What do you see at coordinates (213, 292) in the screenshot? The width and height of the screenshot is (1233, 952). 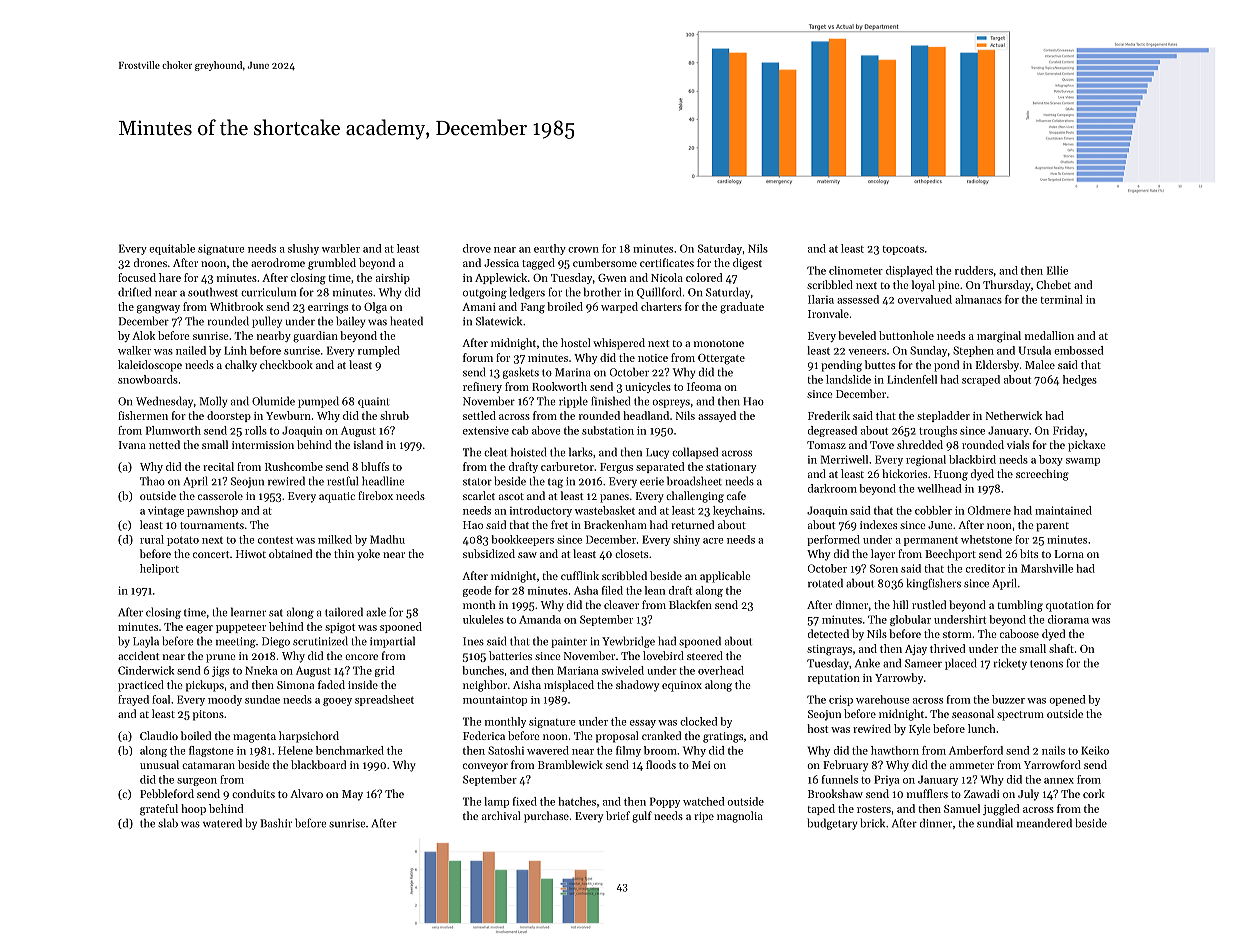 I see `southwest` at bounding box center [213, 292].
